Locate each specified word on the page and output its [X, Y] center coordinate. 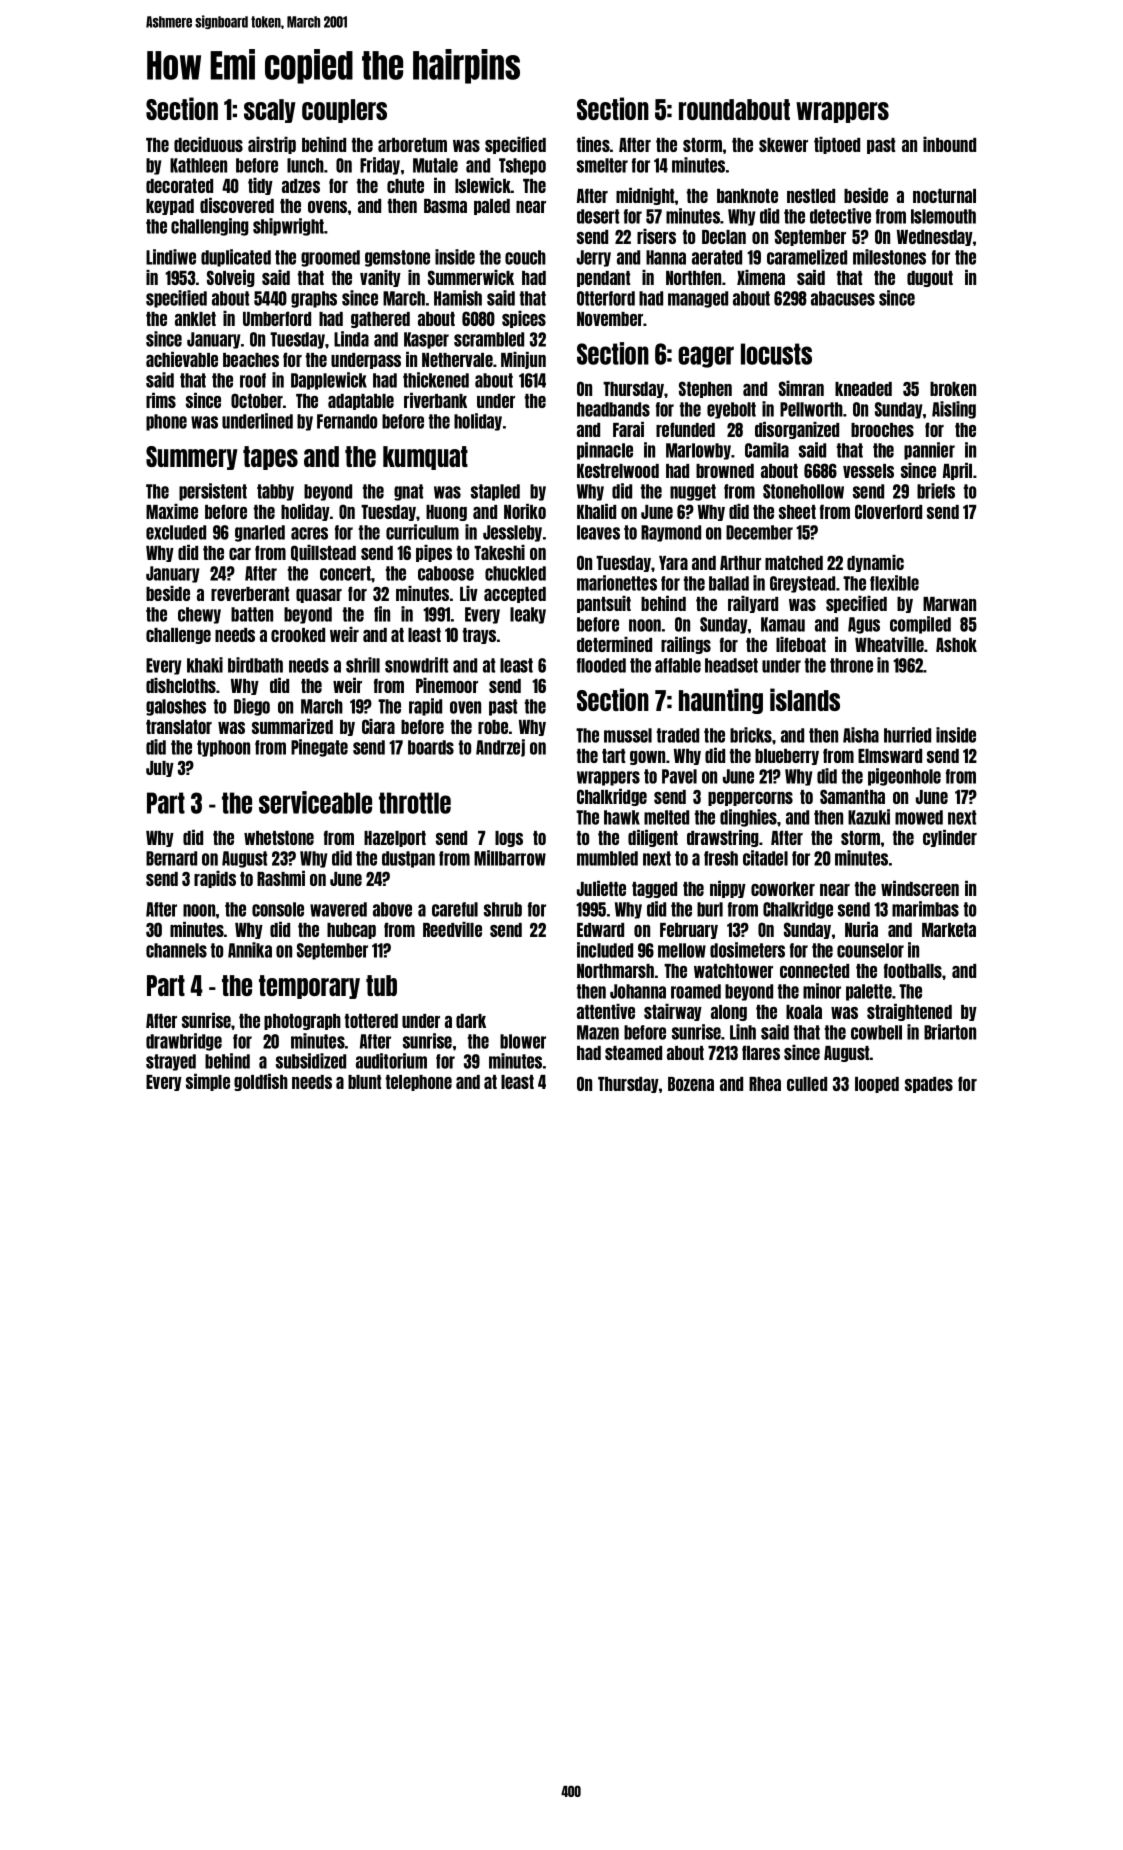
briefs [936, 491]
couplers [344, 111]
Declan [724, 237]
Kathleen [198, 165]
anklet [195, 319]
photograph [302, 1022]
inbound [949, 144]
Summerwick [471, 277]
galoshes [176, 707]
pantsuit [604, 604]
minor [822, 991]
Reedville [452, 929]
